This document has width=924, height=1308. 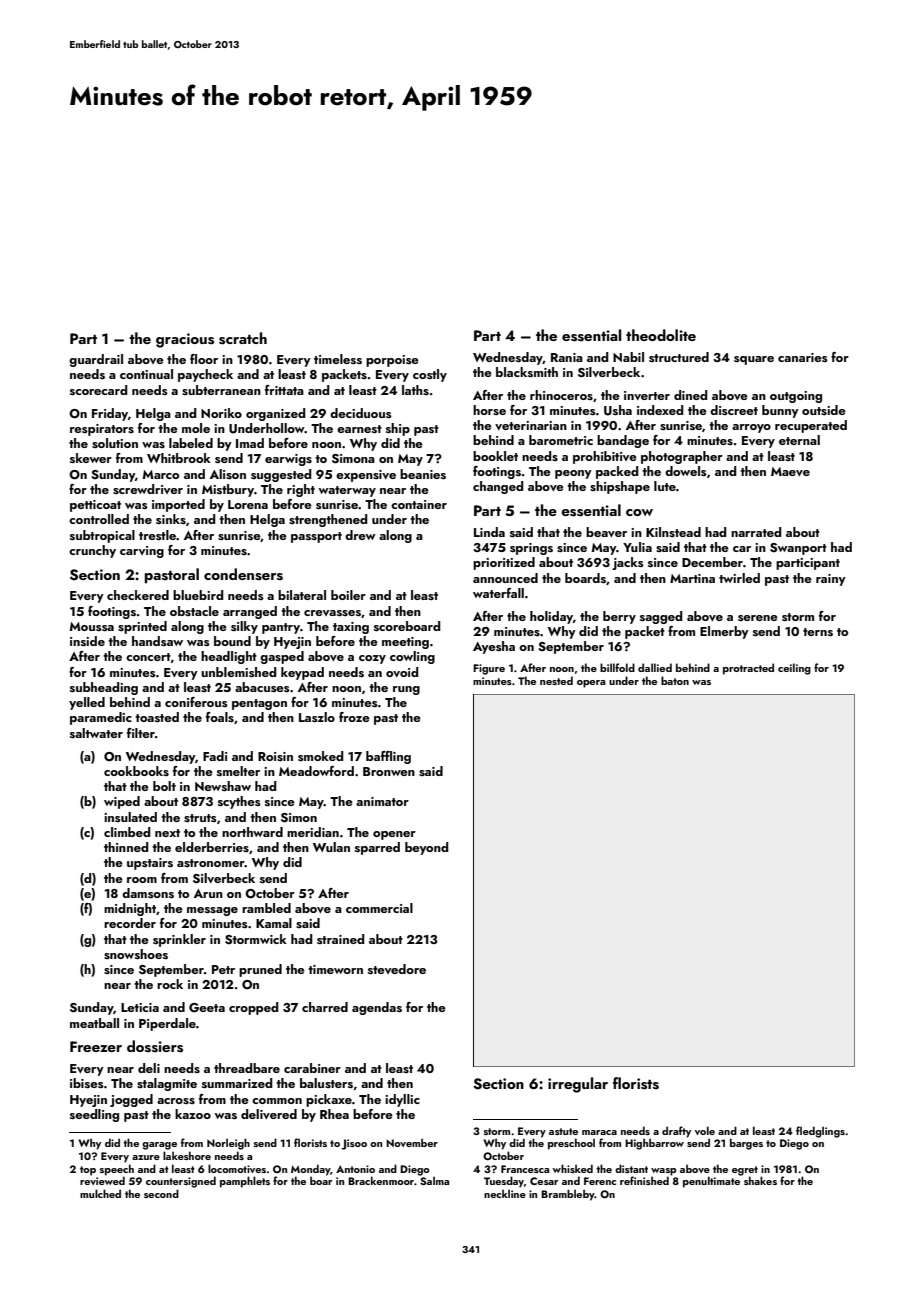 What do you see at coordinates (381, 1180) in the document?
I see `Brackenmoor` at bounding box center [381, 1180].
